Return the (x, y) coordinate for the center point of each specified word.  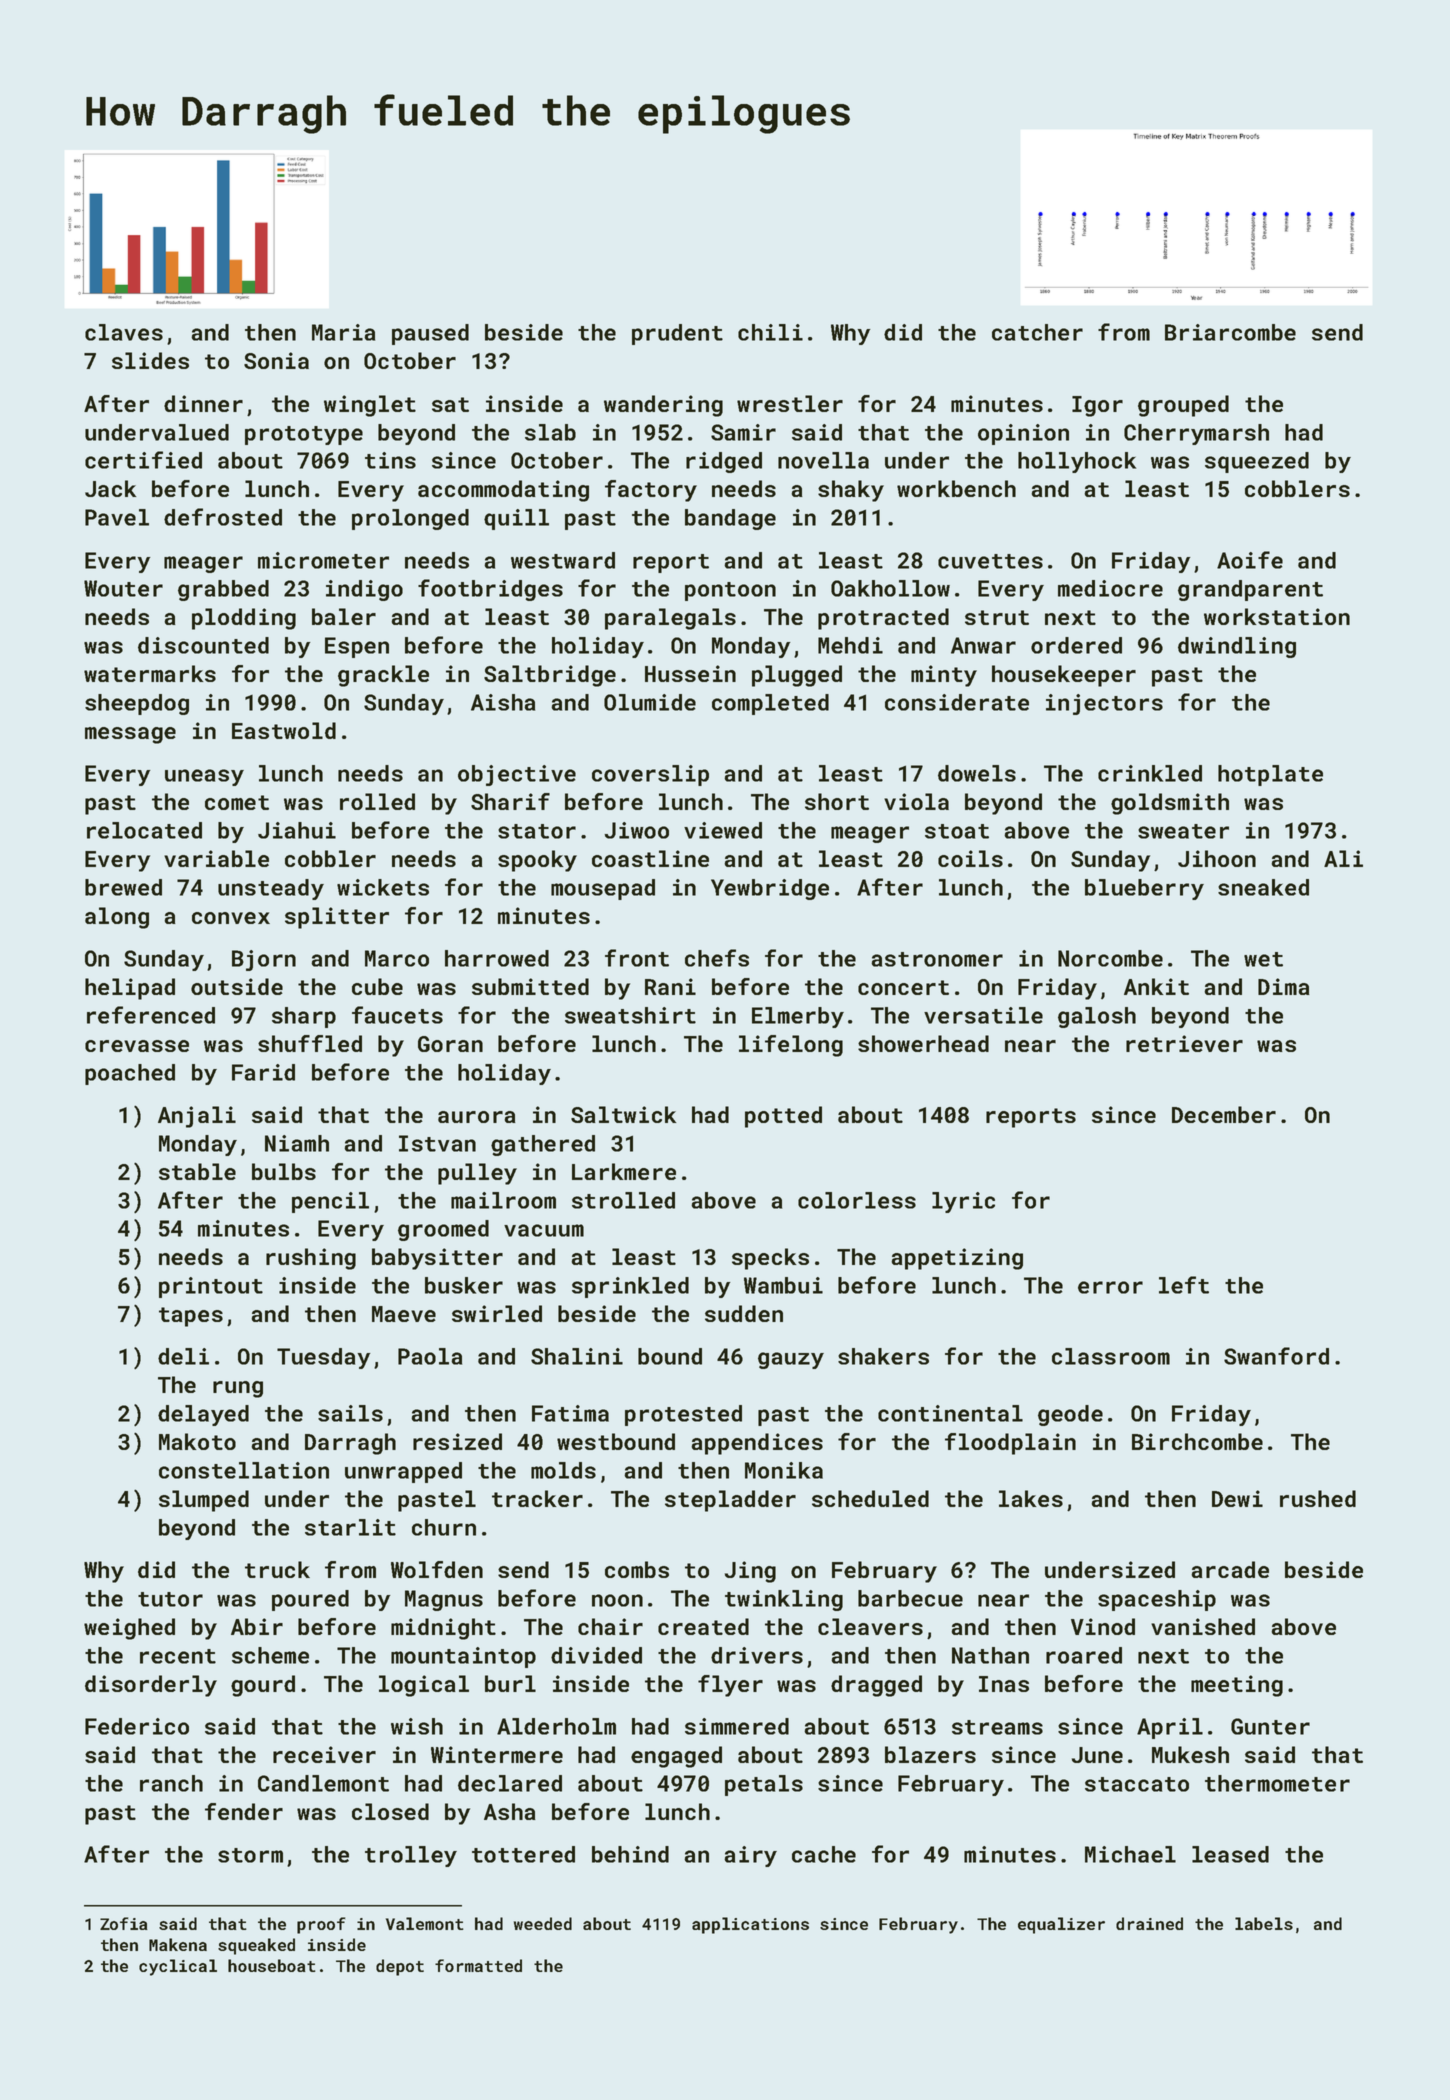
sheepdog (137, 704)
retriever (1184, 1043)
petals (764, 1785)
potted (783, 1117)
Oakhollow (890, 588)
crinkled (1150, 773)
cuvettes (990, 561)
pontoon (730, 591)
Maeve (404, 1314)
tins (390, 460)
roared (1084, 1655)
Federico (137, 1726)
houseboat (271, 1965)
